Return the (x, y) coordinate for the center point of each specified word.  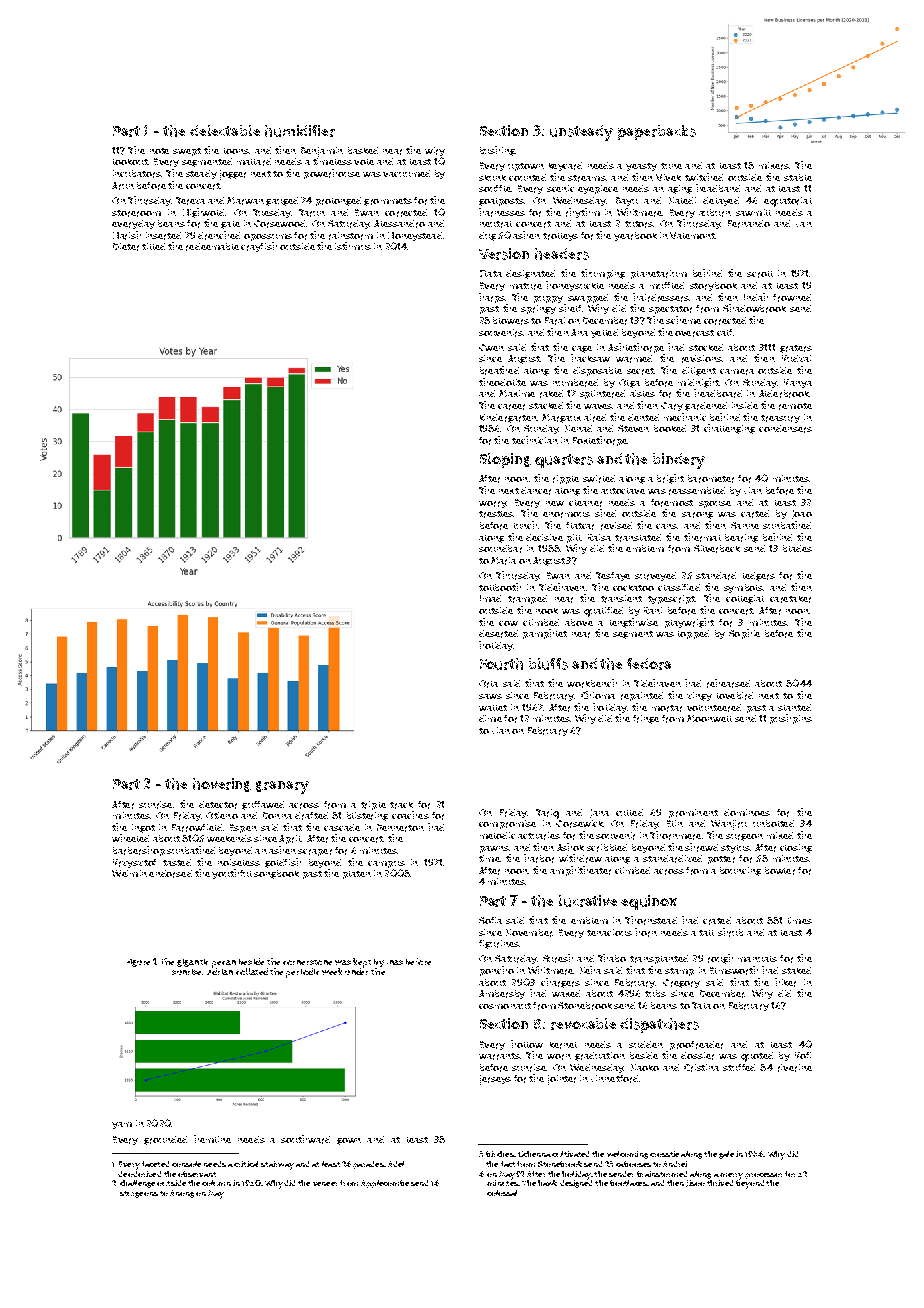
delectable (225, 130)
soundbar (500, 549)
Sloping (505, 460)
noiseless (239, 862)
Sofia (490, 920)
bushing (497, 151)
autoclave (623, 491)
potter (721, 860)
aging (680, 189)
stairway (277, 1165)
